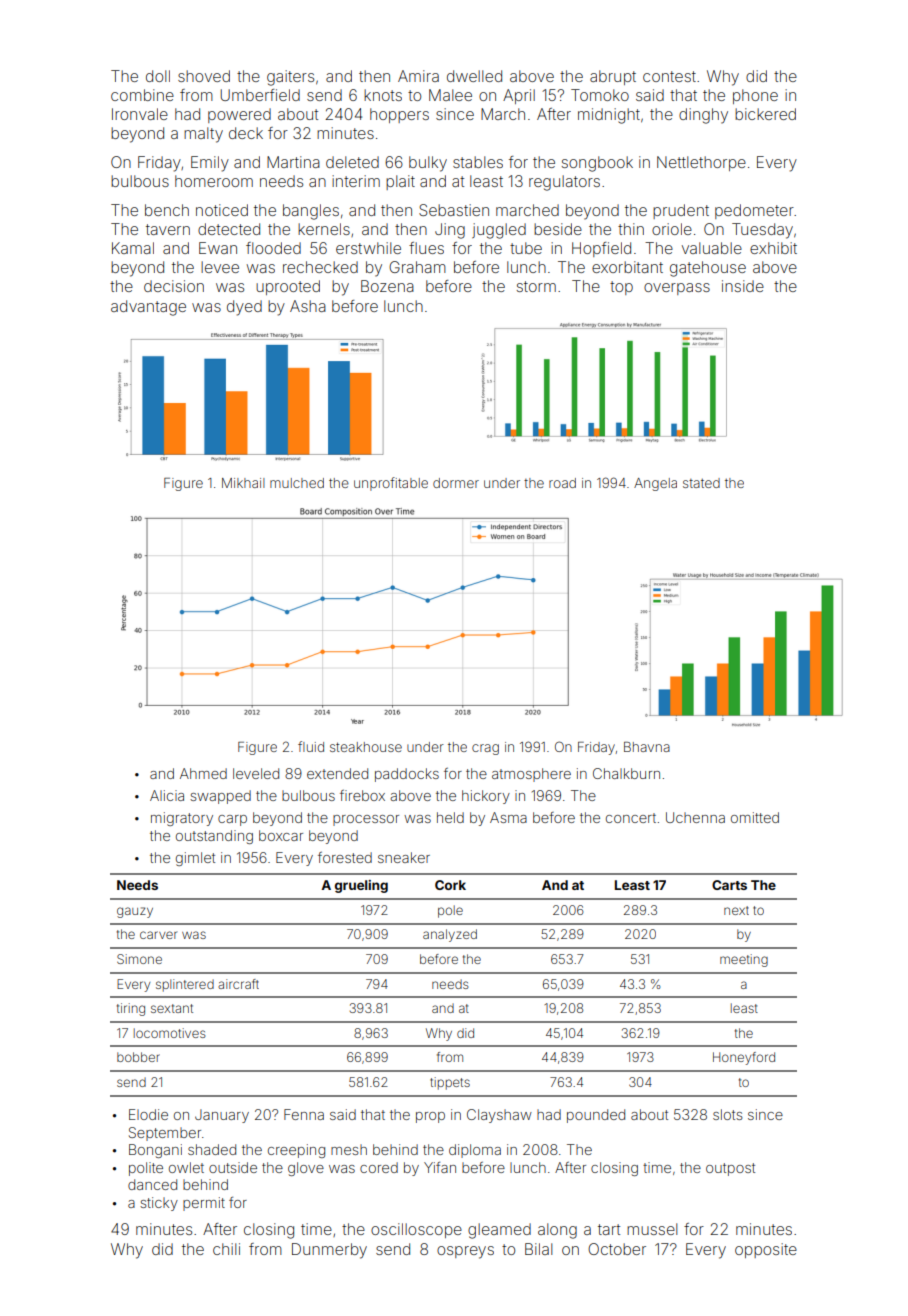 This image has width=908, height=1316. I want to click on polite, so click(146, 1169).
